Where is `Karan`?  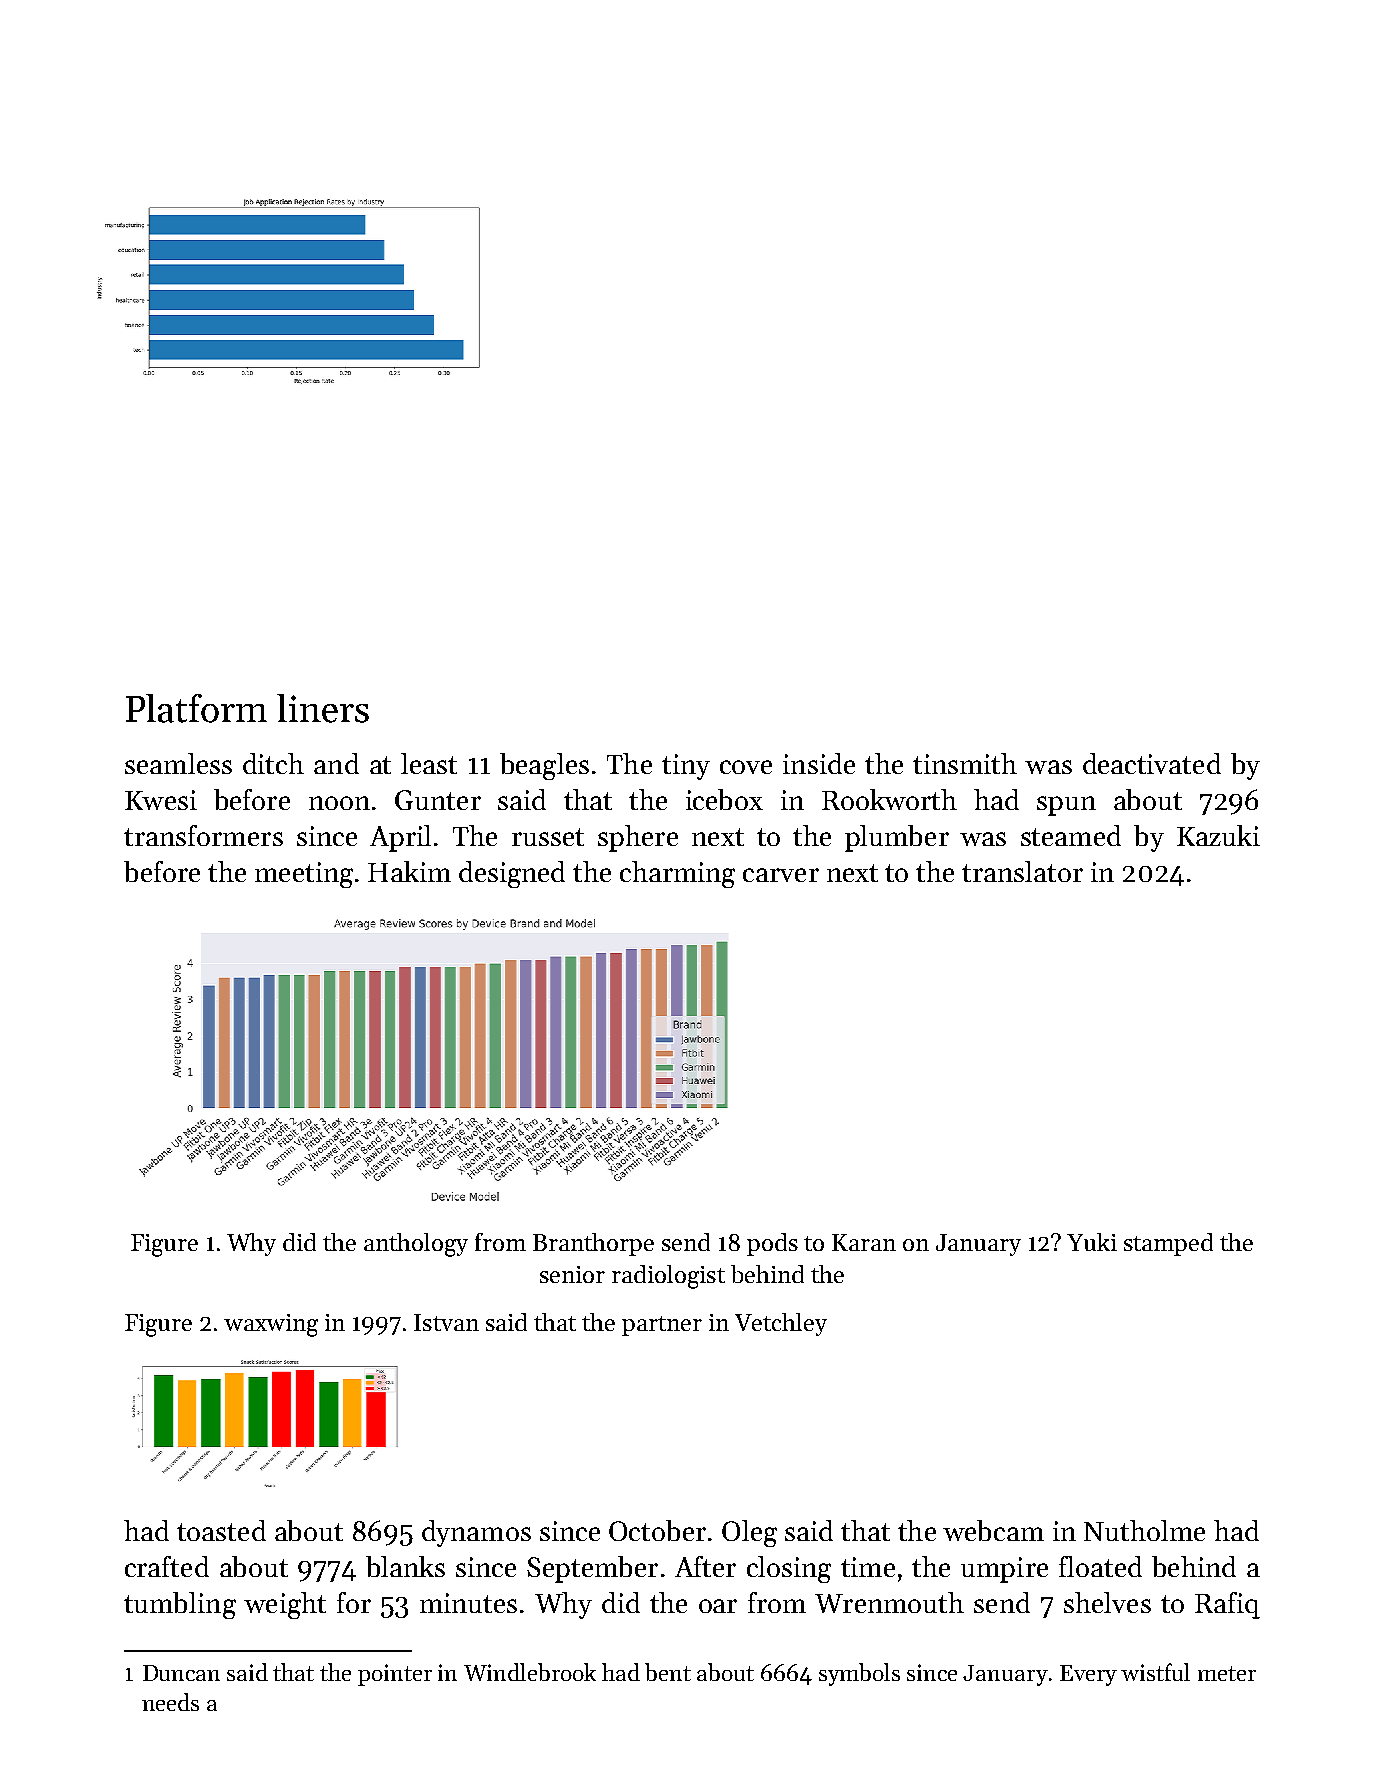 Karan is located at coordinates (864, 1242).
